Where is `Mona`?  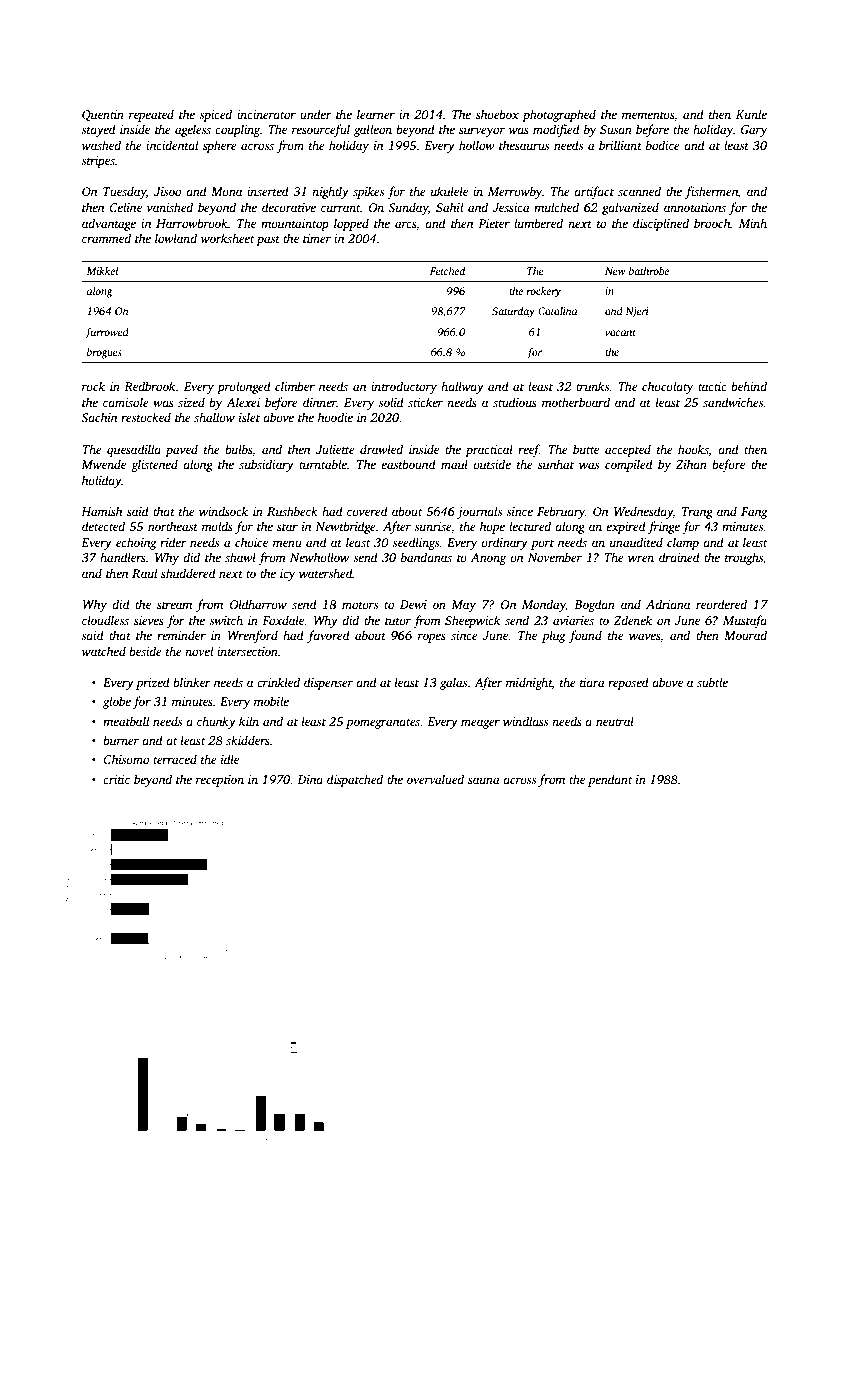 Mona is located at coordinates (226, 191).
